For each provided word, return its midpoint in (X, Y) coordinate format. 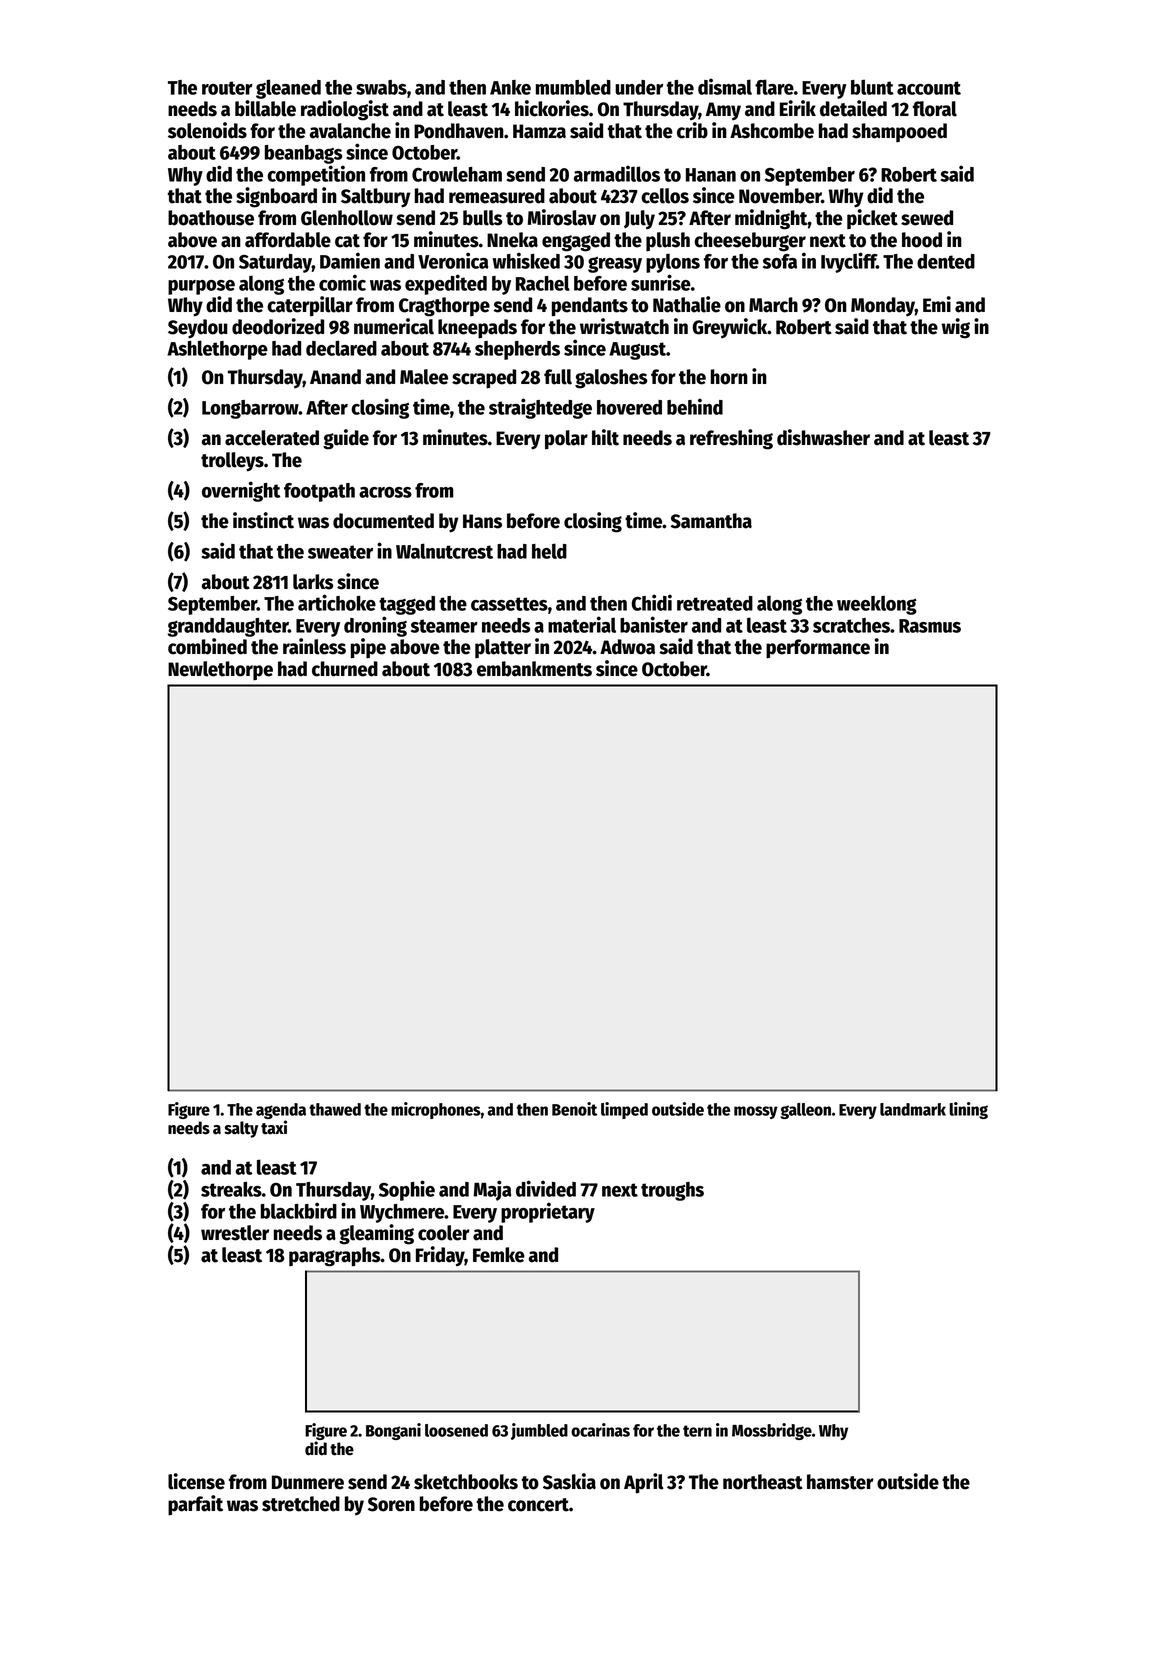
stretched (301, 1504)
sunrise (661, 282)
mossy (756, 1112)
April (644, 1483)
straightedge (540, 408)
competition (316, 175)
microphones (436, 1110)
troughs (672, 1191)
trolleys (232, 462)
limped (624, 1110)
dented (946, 261)
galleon (805, 1111)
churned (345, 669)
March (773, 305)
